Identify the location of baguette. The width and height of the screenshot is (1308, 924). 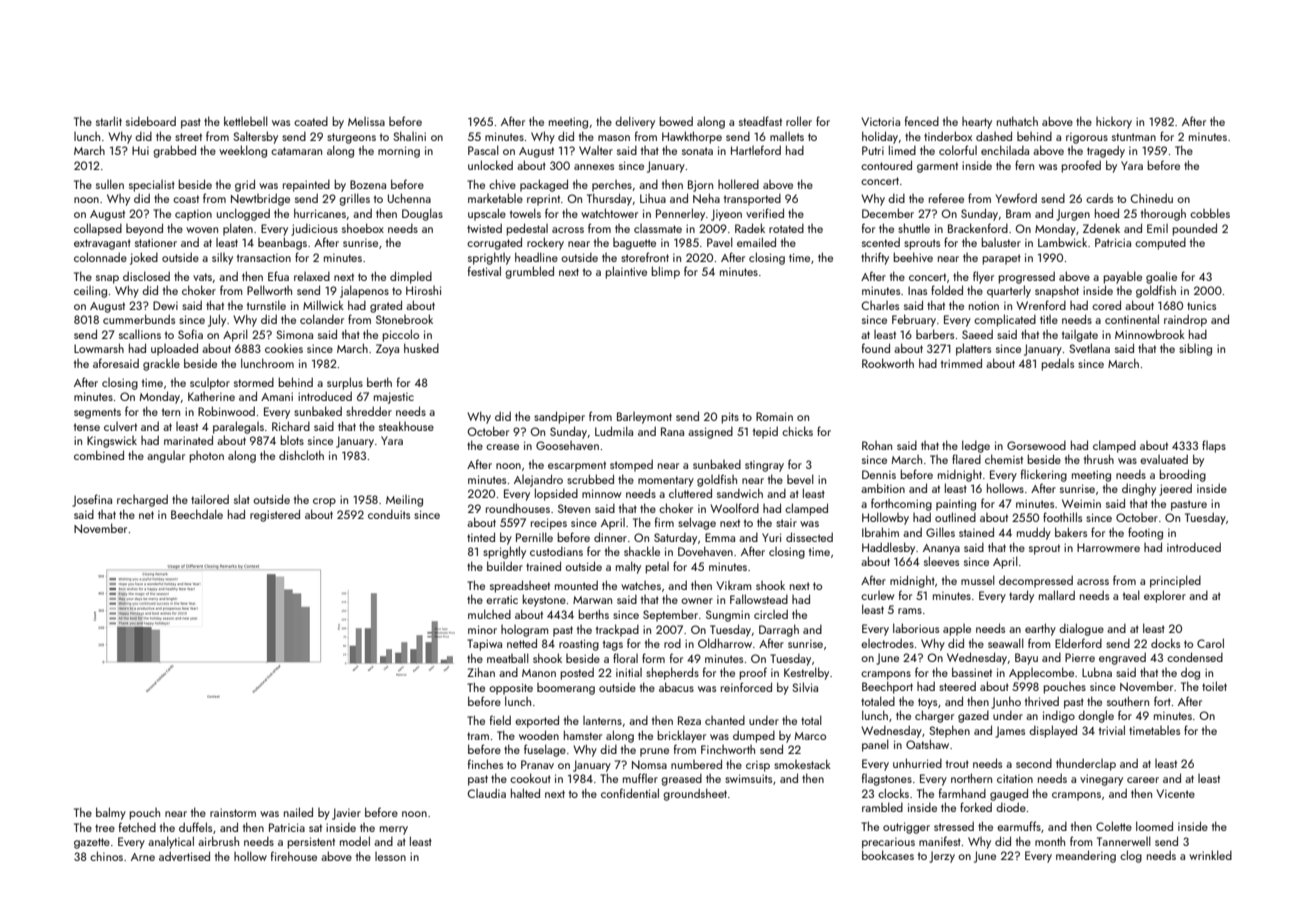
(634, 244).
